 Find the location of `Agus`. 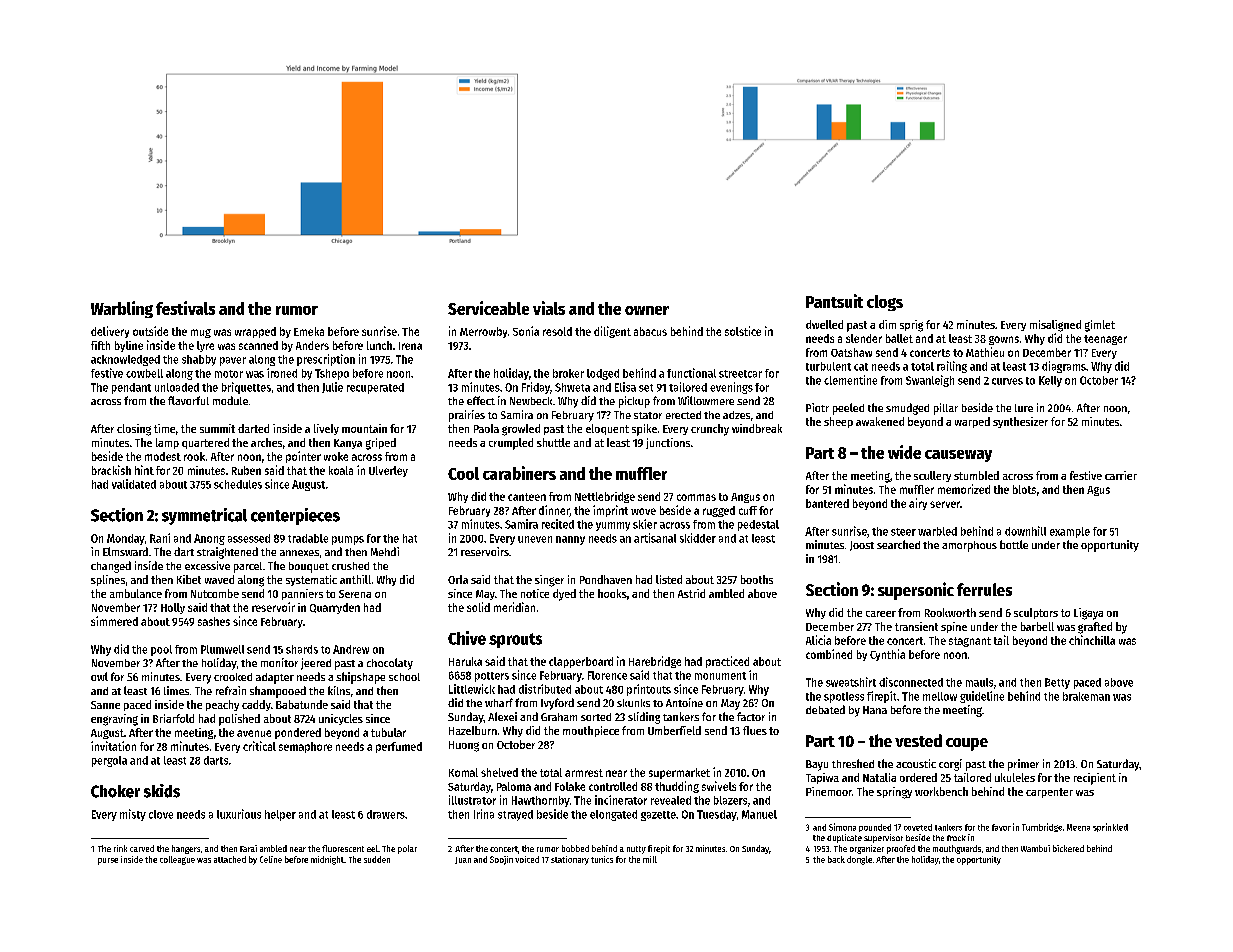

Agus is located at coordinates (1098, 491).
